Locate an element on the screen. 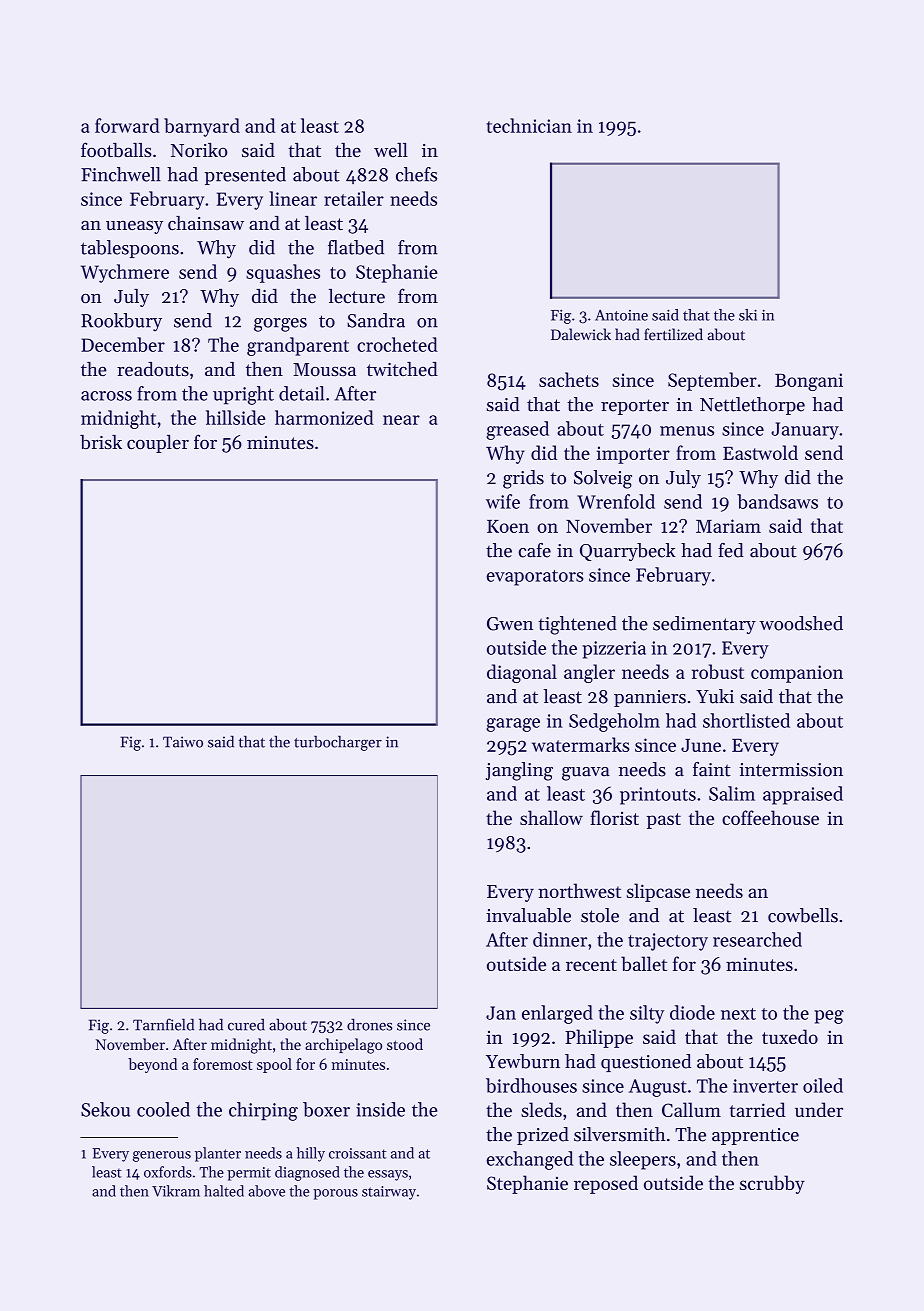  ski is located at coordinates (748, 315).
